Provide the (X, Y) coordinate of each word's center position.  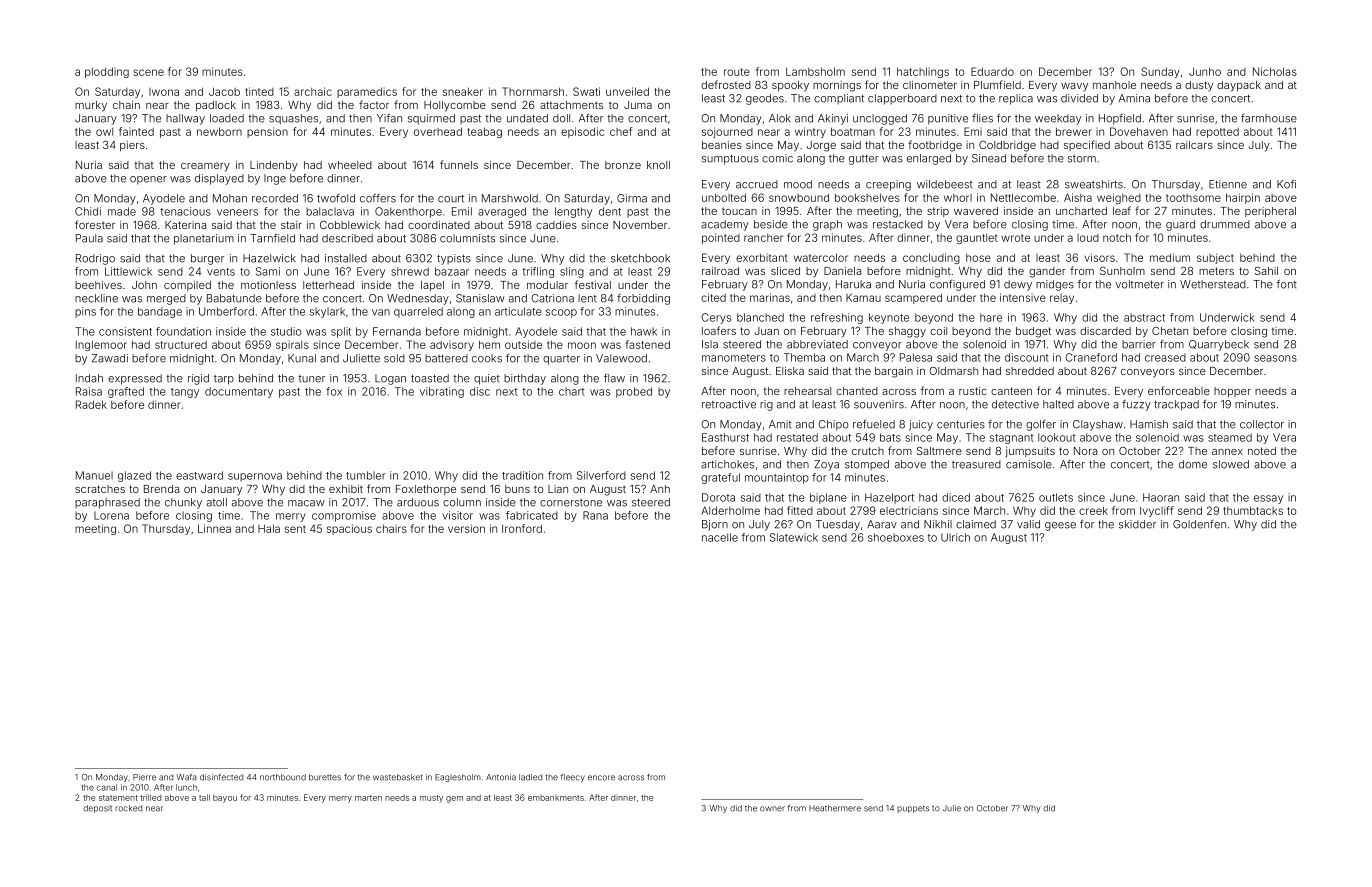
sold (394, 358)
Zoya (826, 465)
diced (956, 497)
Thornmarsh (533, 91)
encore (601, 778)
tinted (259, 91)
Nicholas (1275, 71)
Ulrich (955, 537)
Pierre (144, 777)
